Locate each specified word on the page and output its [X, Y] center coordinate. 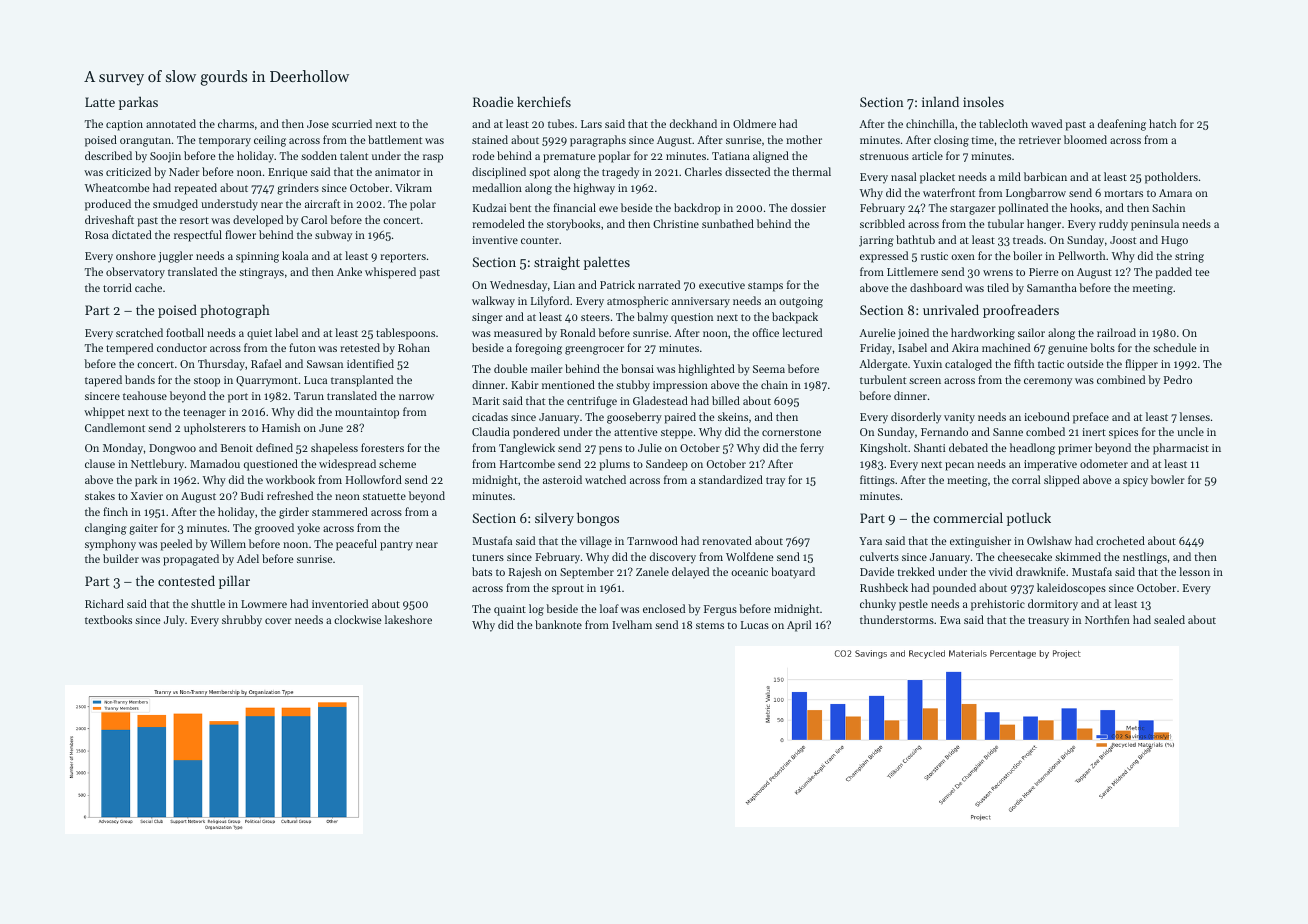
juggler [175, 257]
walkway [493, 302]
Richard [104, 603]
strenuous [884, 156]
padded [1173, 273]
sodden [319, 155]
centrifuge [592, 402]
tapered [103, 381]
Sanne [1008, 432]
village [596, 542]
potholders [1171, 178]
